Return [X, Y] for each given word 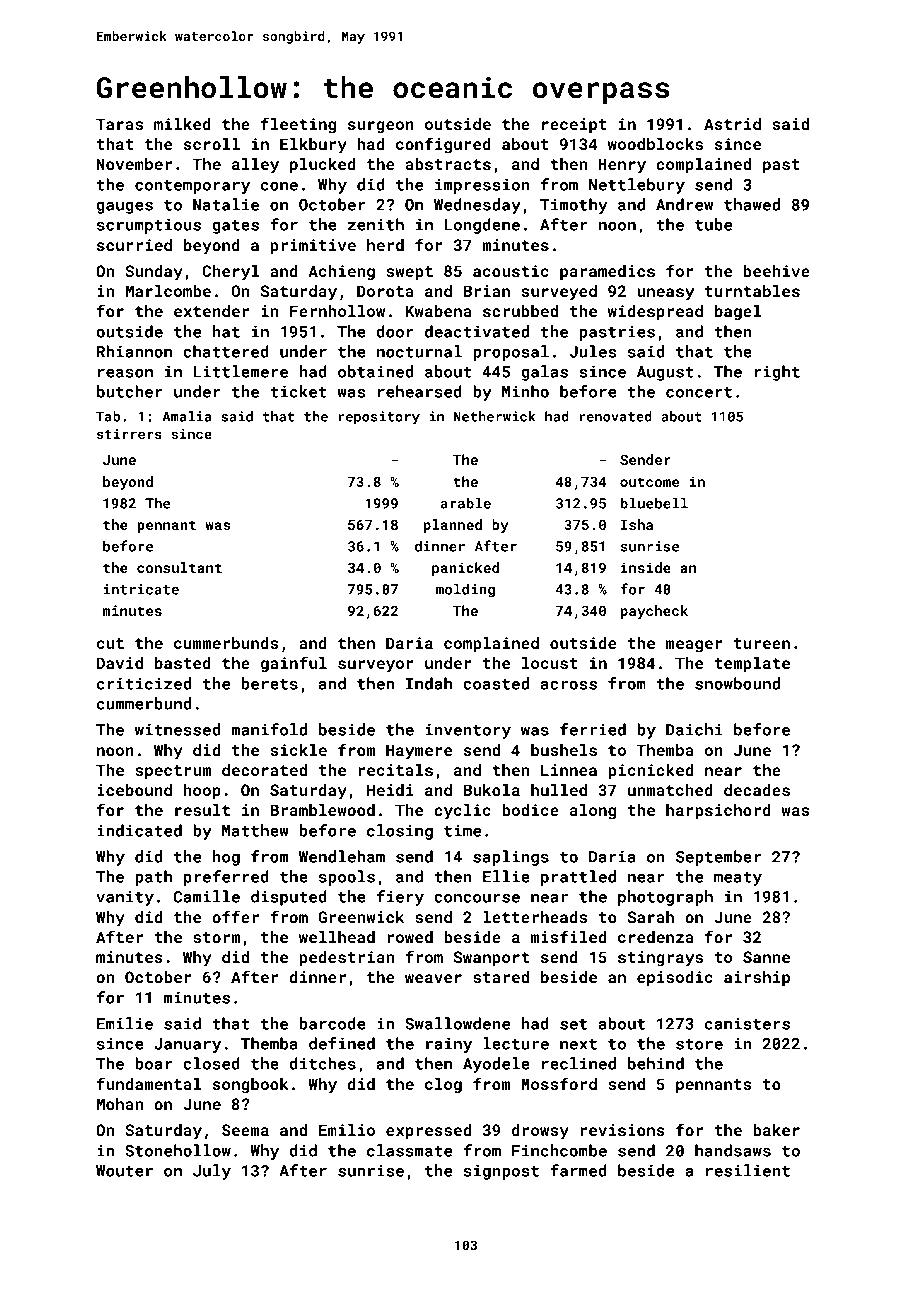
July [212, 1172]
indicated [139, 830]
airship [757, 979]
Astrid [732, 124]
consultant [179, 567]
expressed [428, 1132]
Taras [119, 124]
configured [443, 145]
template [752, 665]
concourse [477, 898]
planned [453, 526]
